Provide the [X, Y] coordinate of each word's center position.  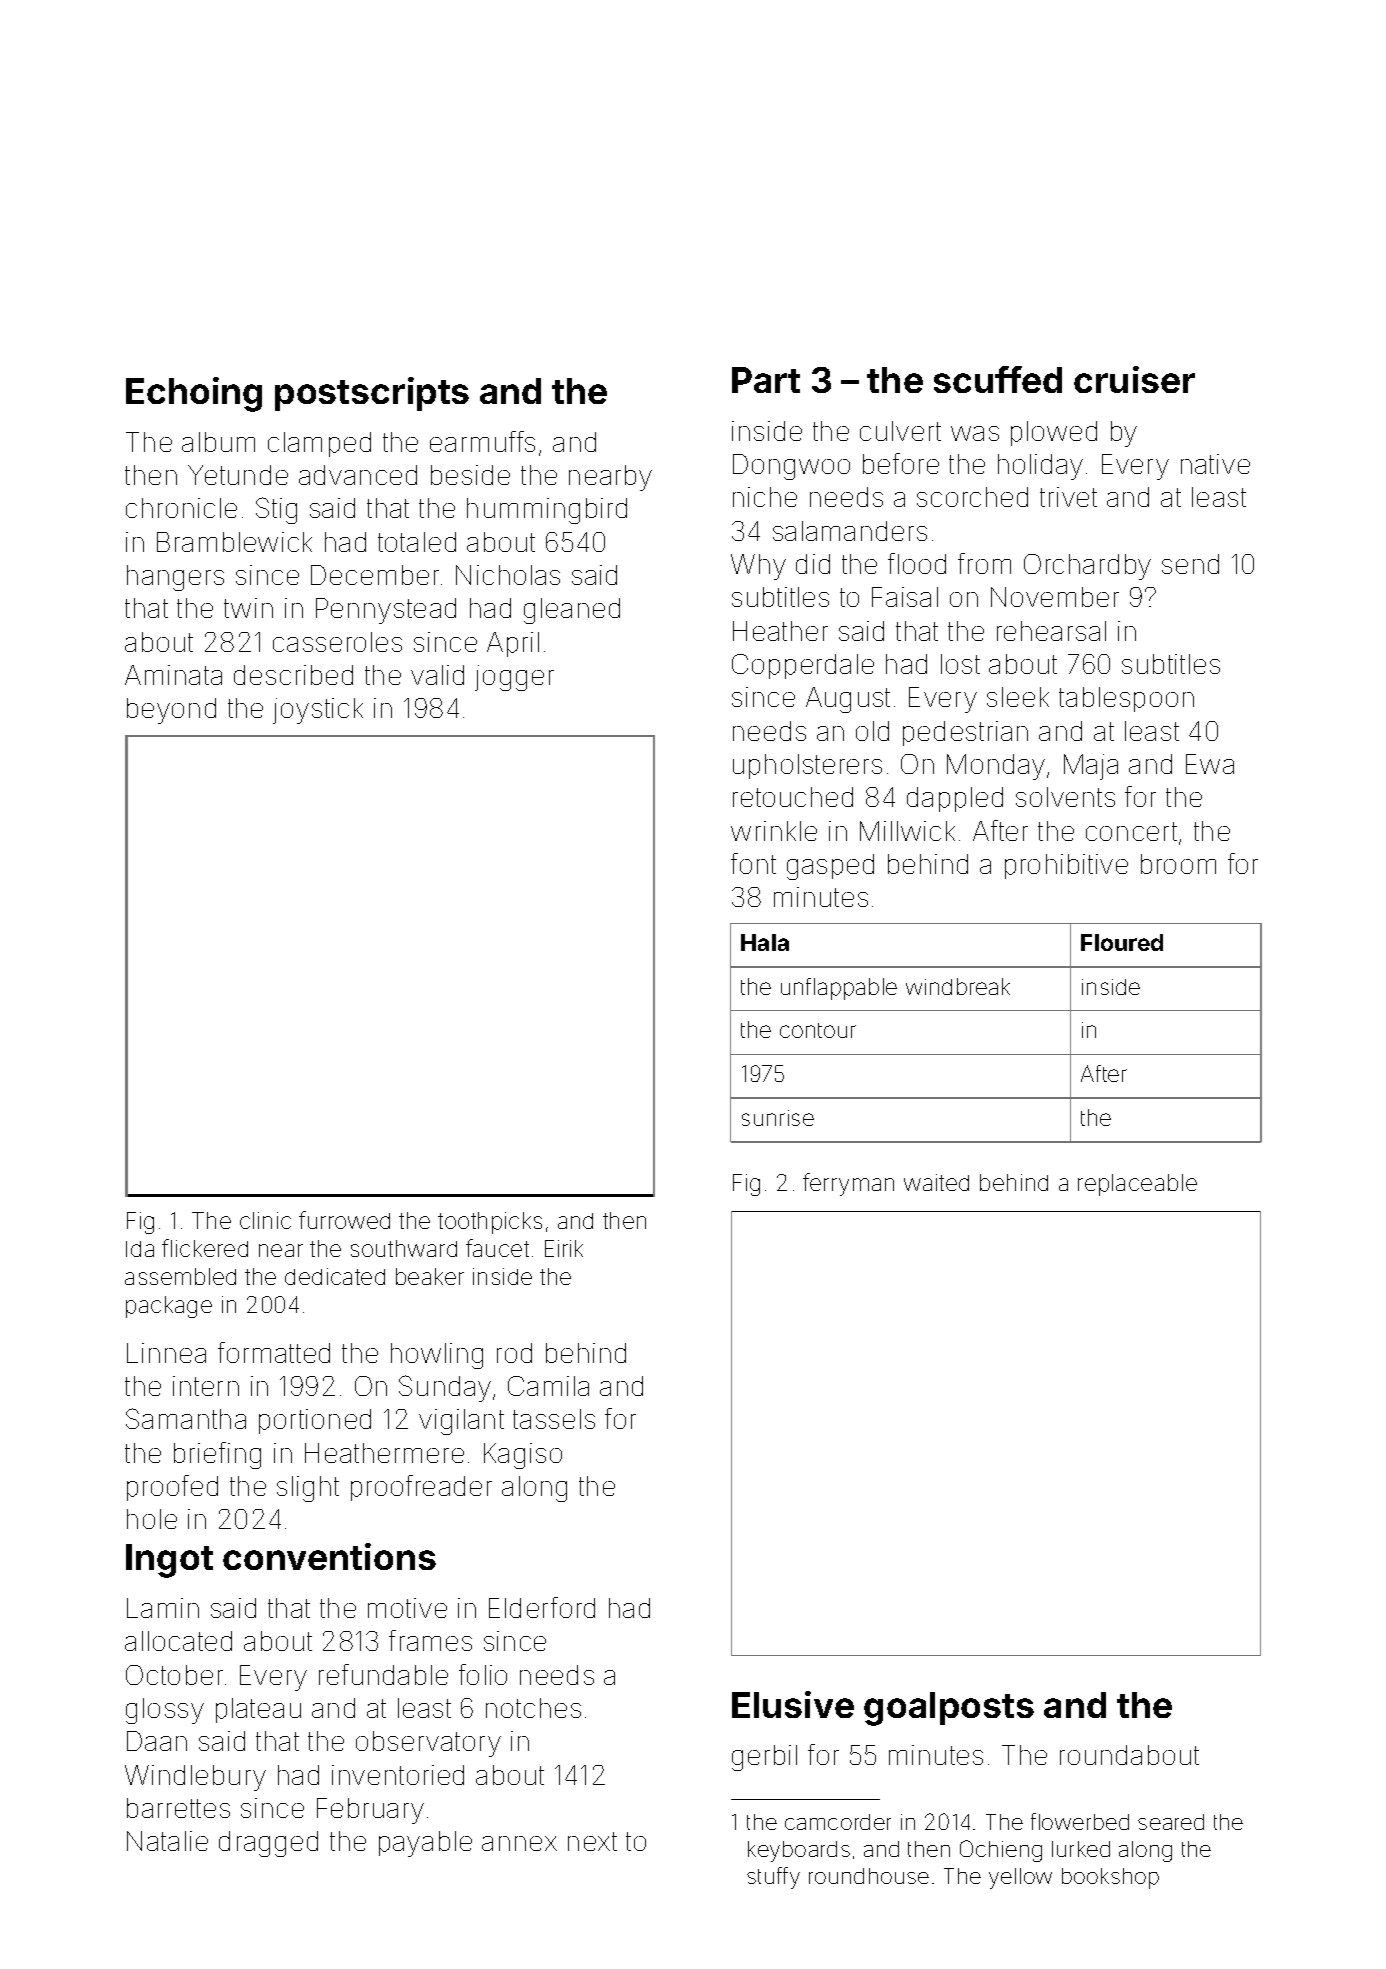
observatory [428, 1744]
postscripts [372, 394]
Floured [1122, 942]
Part [766, 380]
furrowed [344, 1220]
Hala [765, 942]
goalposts [949, 1709]
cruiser [1134, 379]
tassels [554, 1419]
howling [437, 1356]
